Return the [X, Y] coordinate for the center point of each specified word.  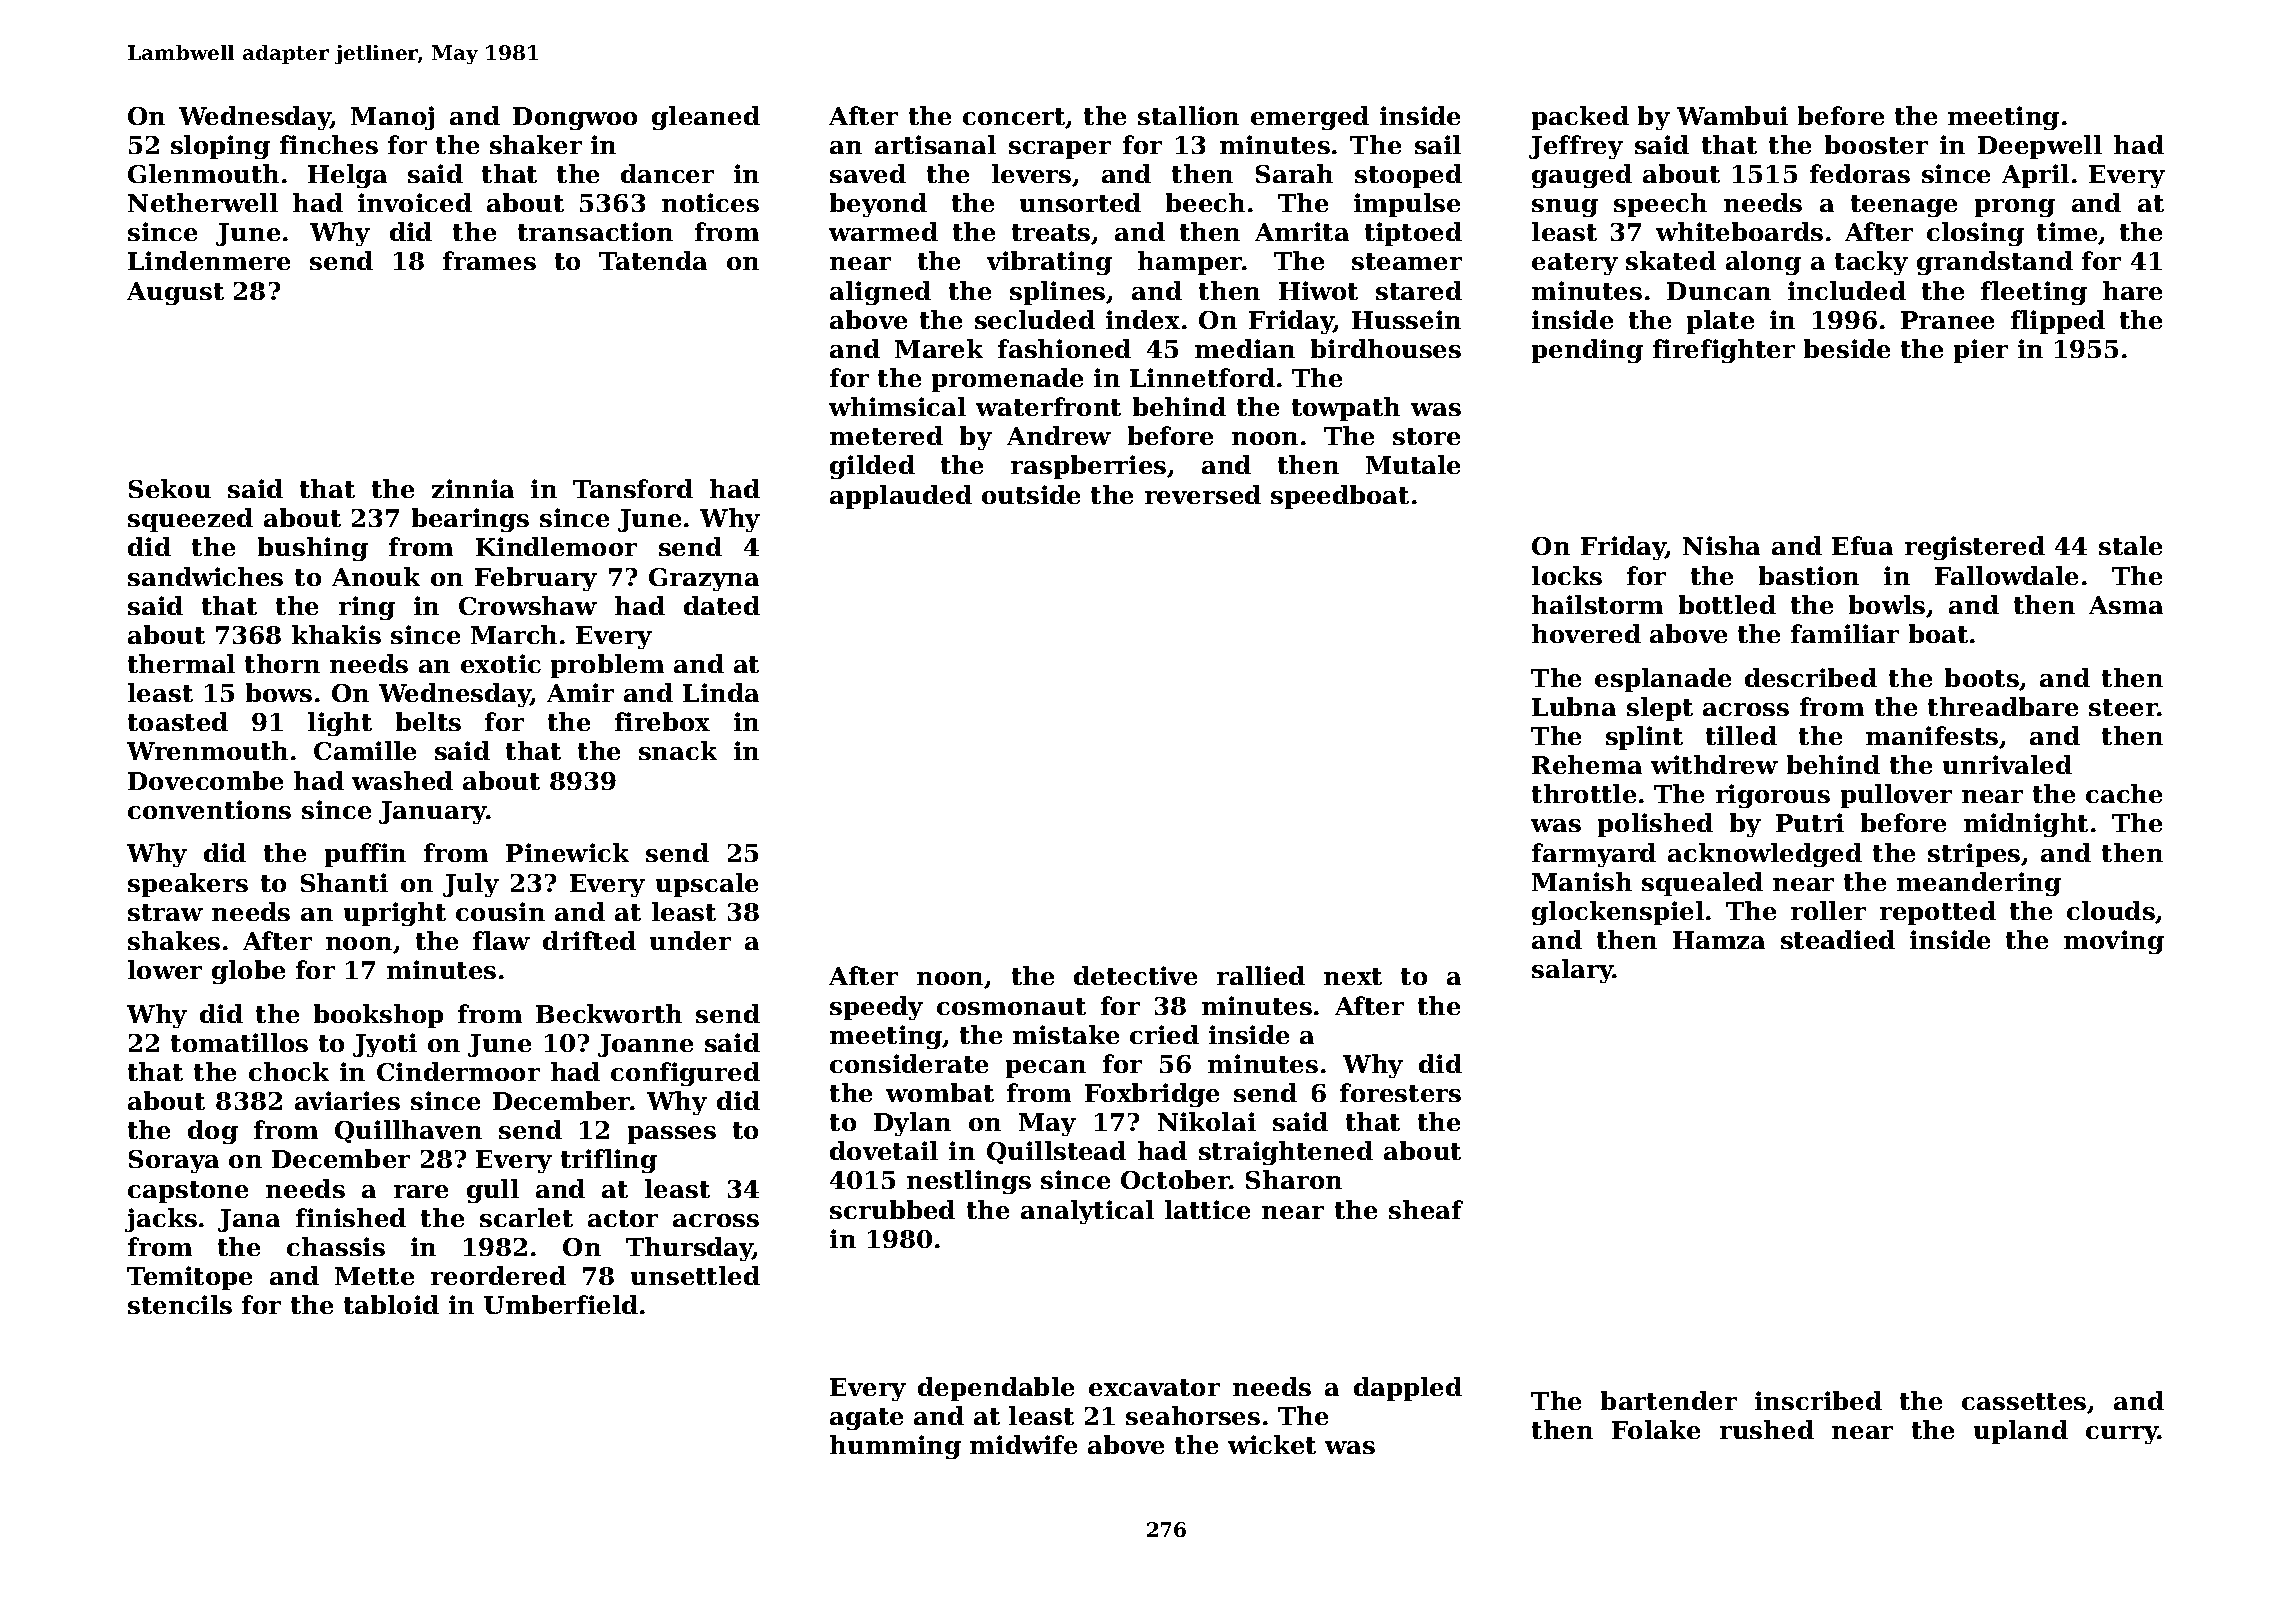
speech [1660, 205]
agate [866, 1419]
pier [1981, 351]
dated [722, 605]
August [175, 293]
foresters [1400, 1092]
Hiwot [1318, 290]
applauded [901, 497]
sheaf [1426, 1209]
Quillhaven [408, 1131]
